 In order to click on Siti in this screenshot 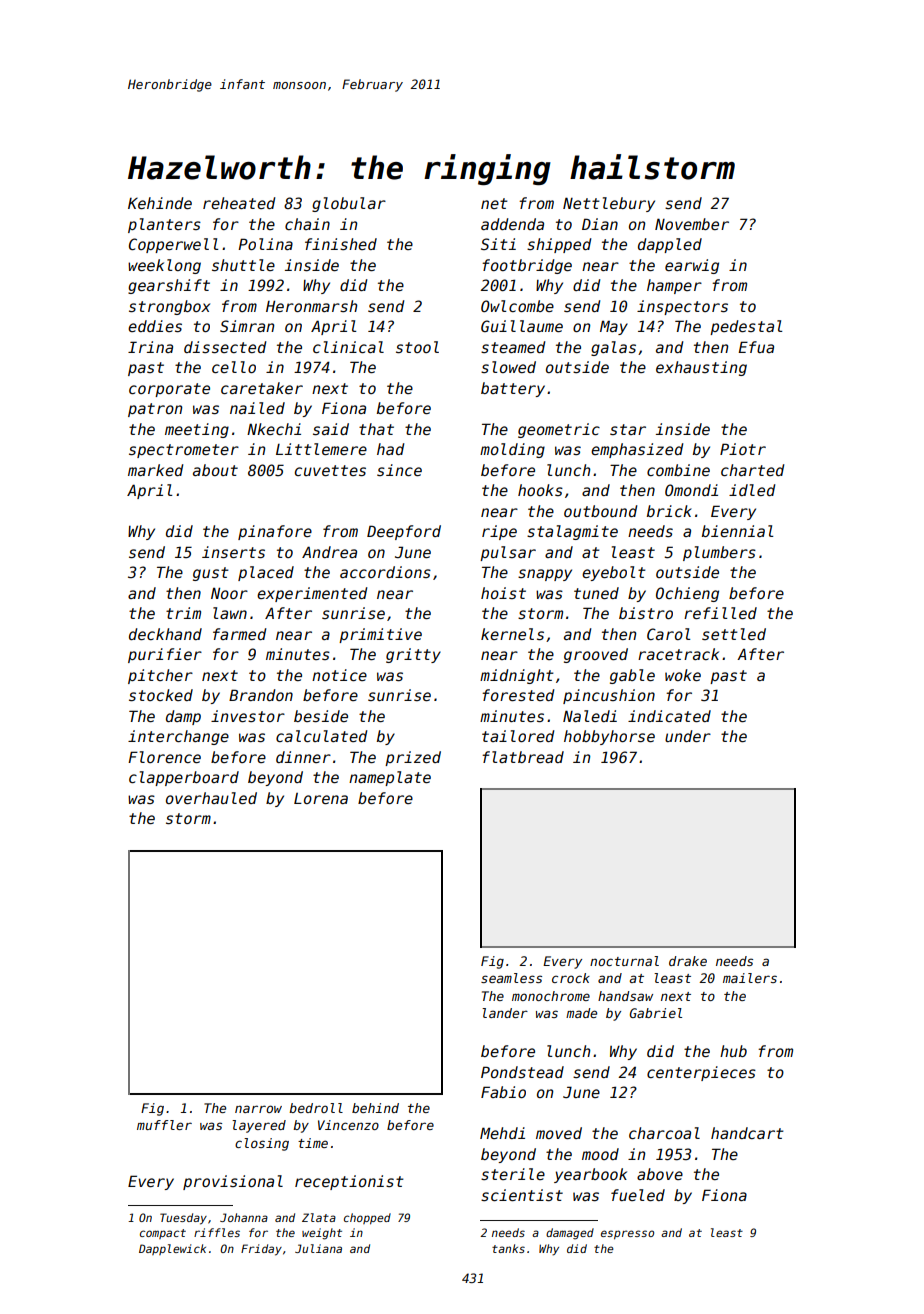, I will do `click(498, 244)`.
